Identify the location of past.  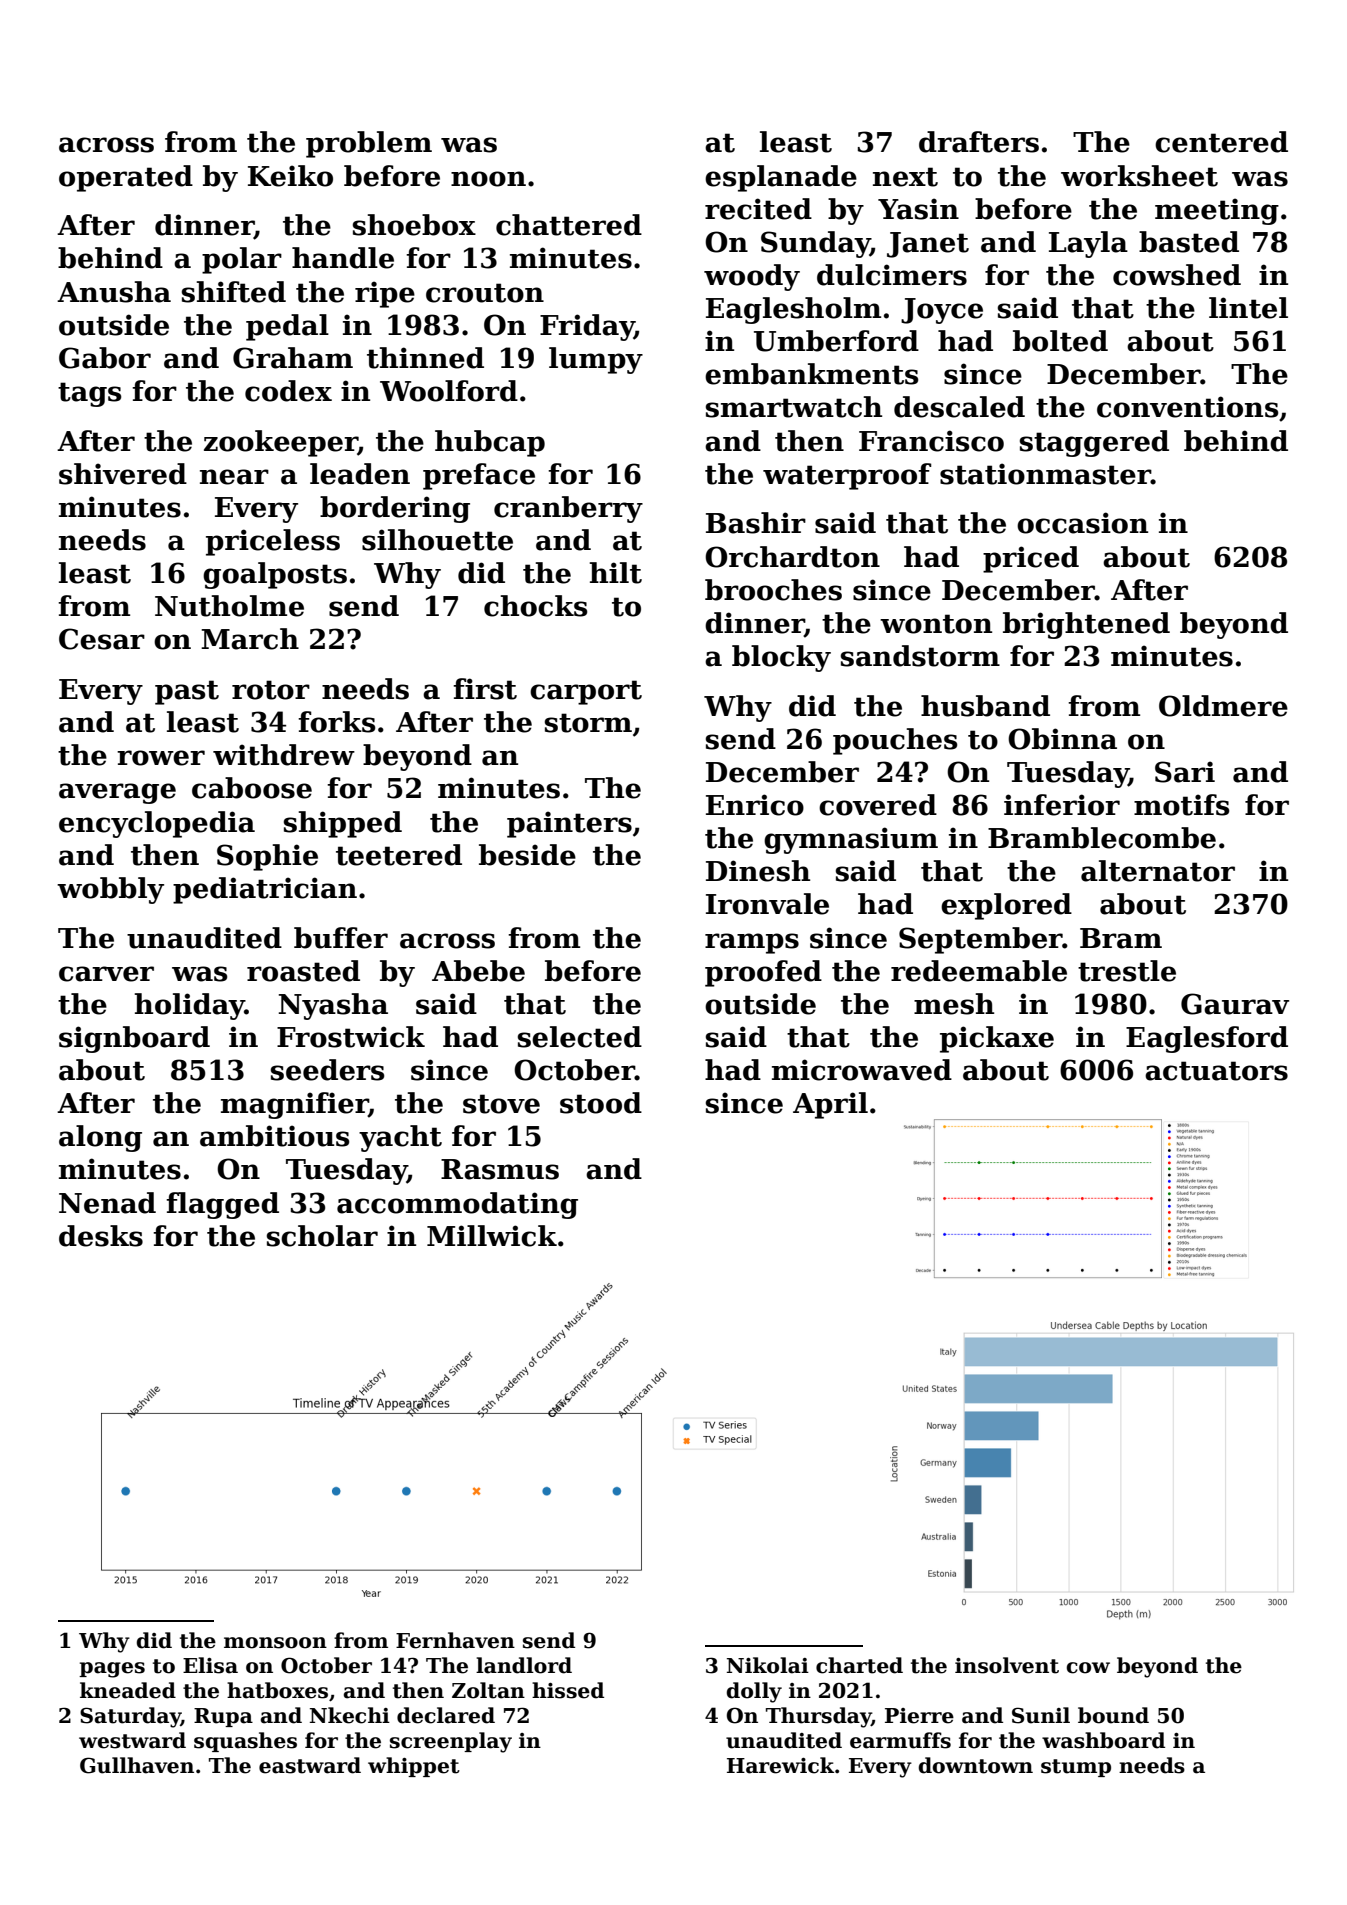
(187, 692).
